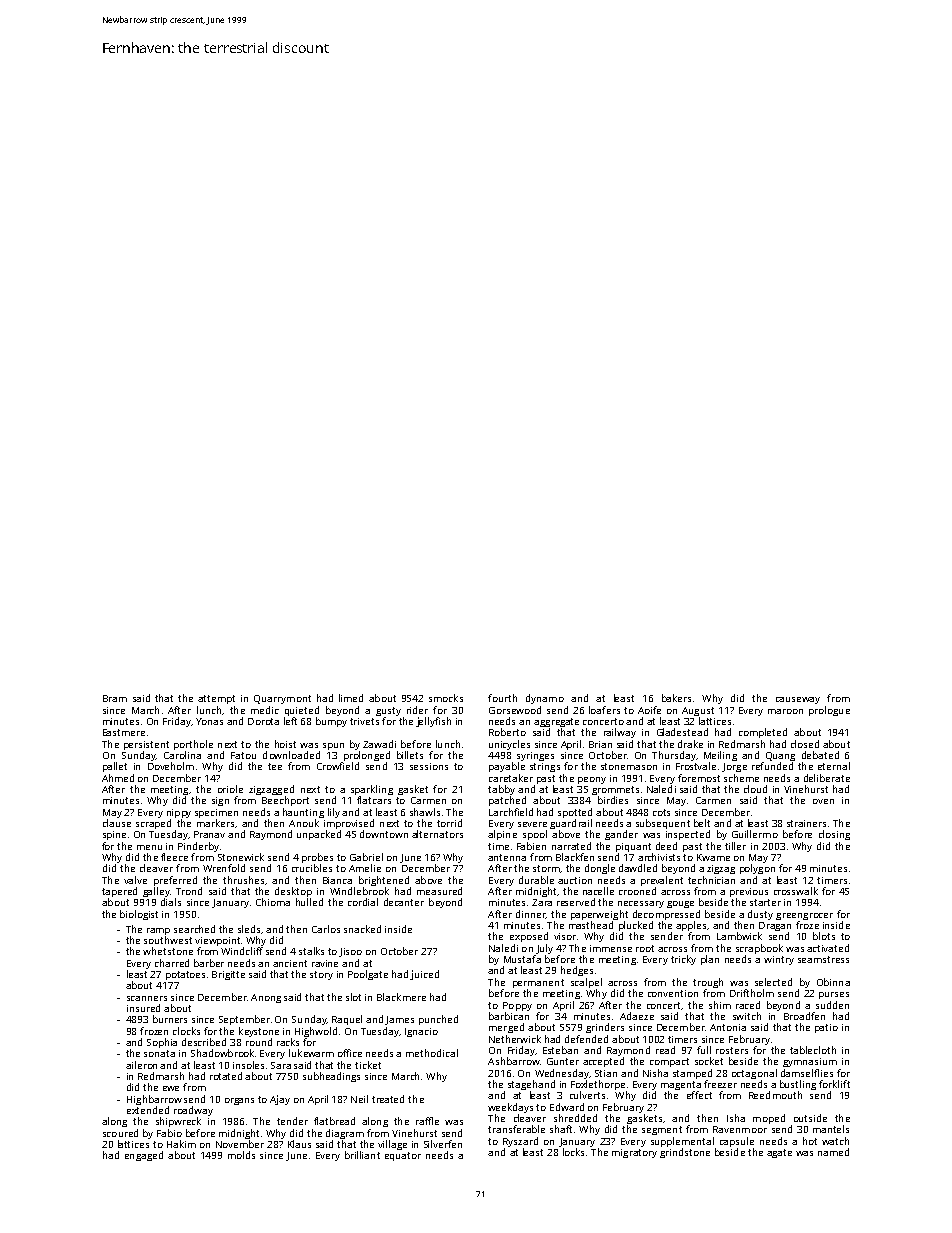 Image resolution: width=952 pixels, height=1233 pixels. I want to click on bakers, so click(676, 698).
